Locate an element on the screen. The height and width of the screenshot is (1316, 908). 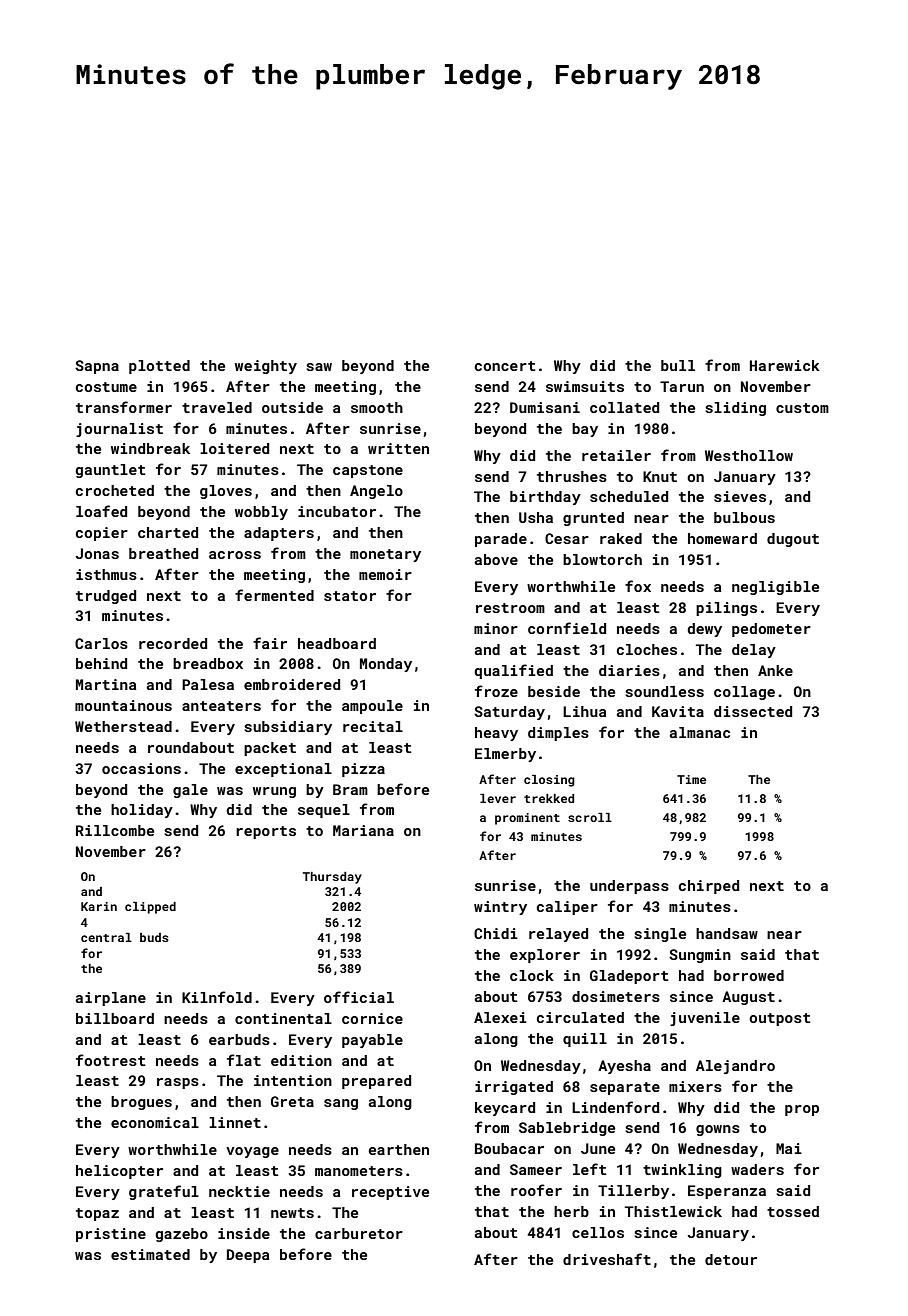
minor is located at coordinates (496, 628).
